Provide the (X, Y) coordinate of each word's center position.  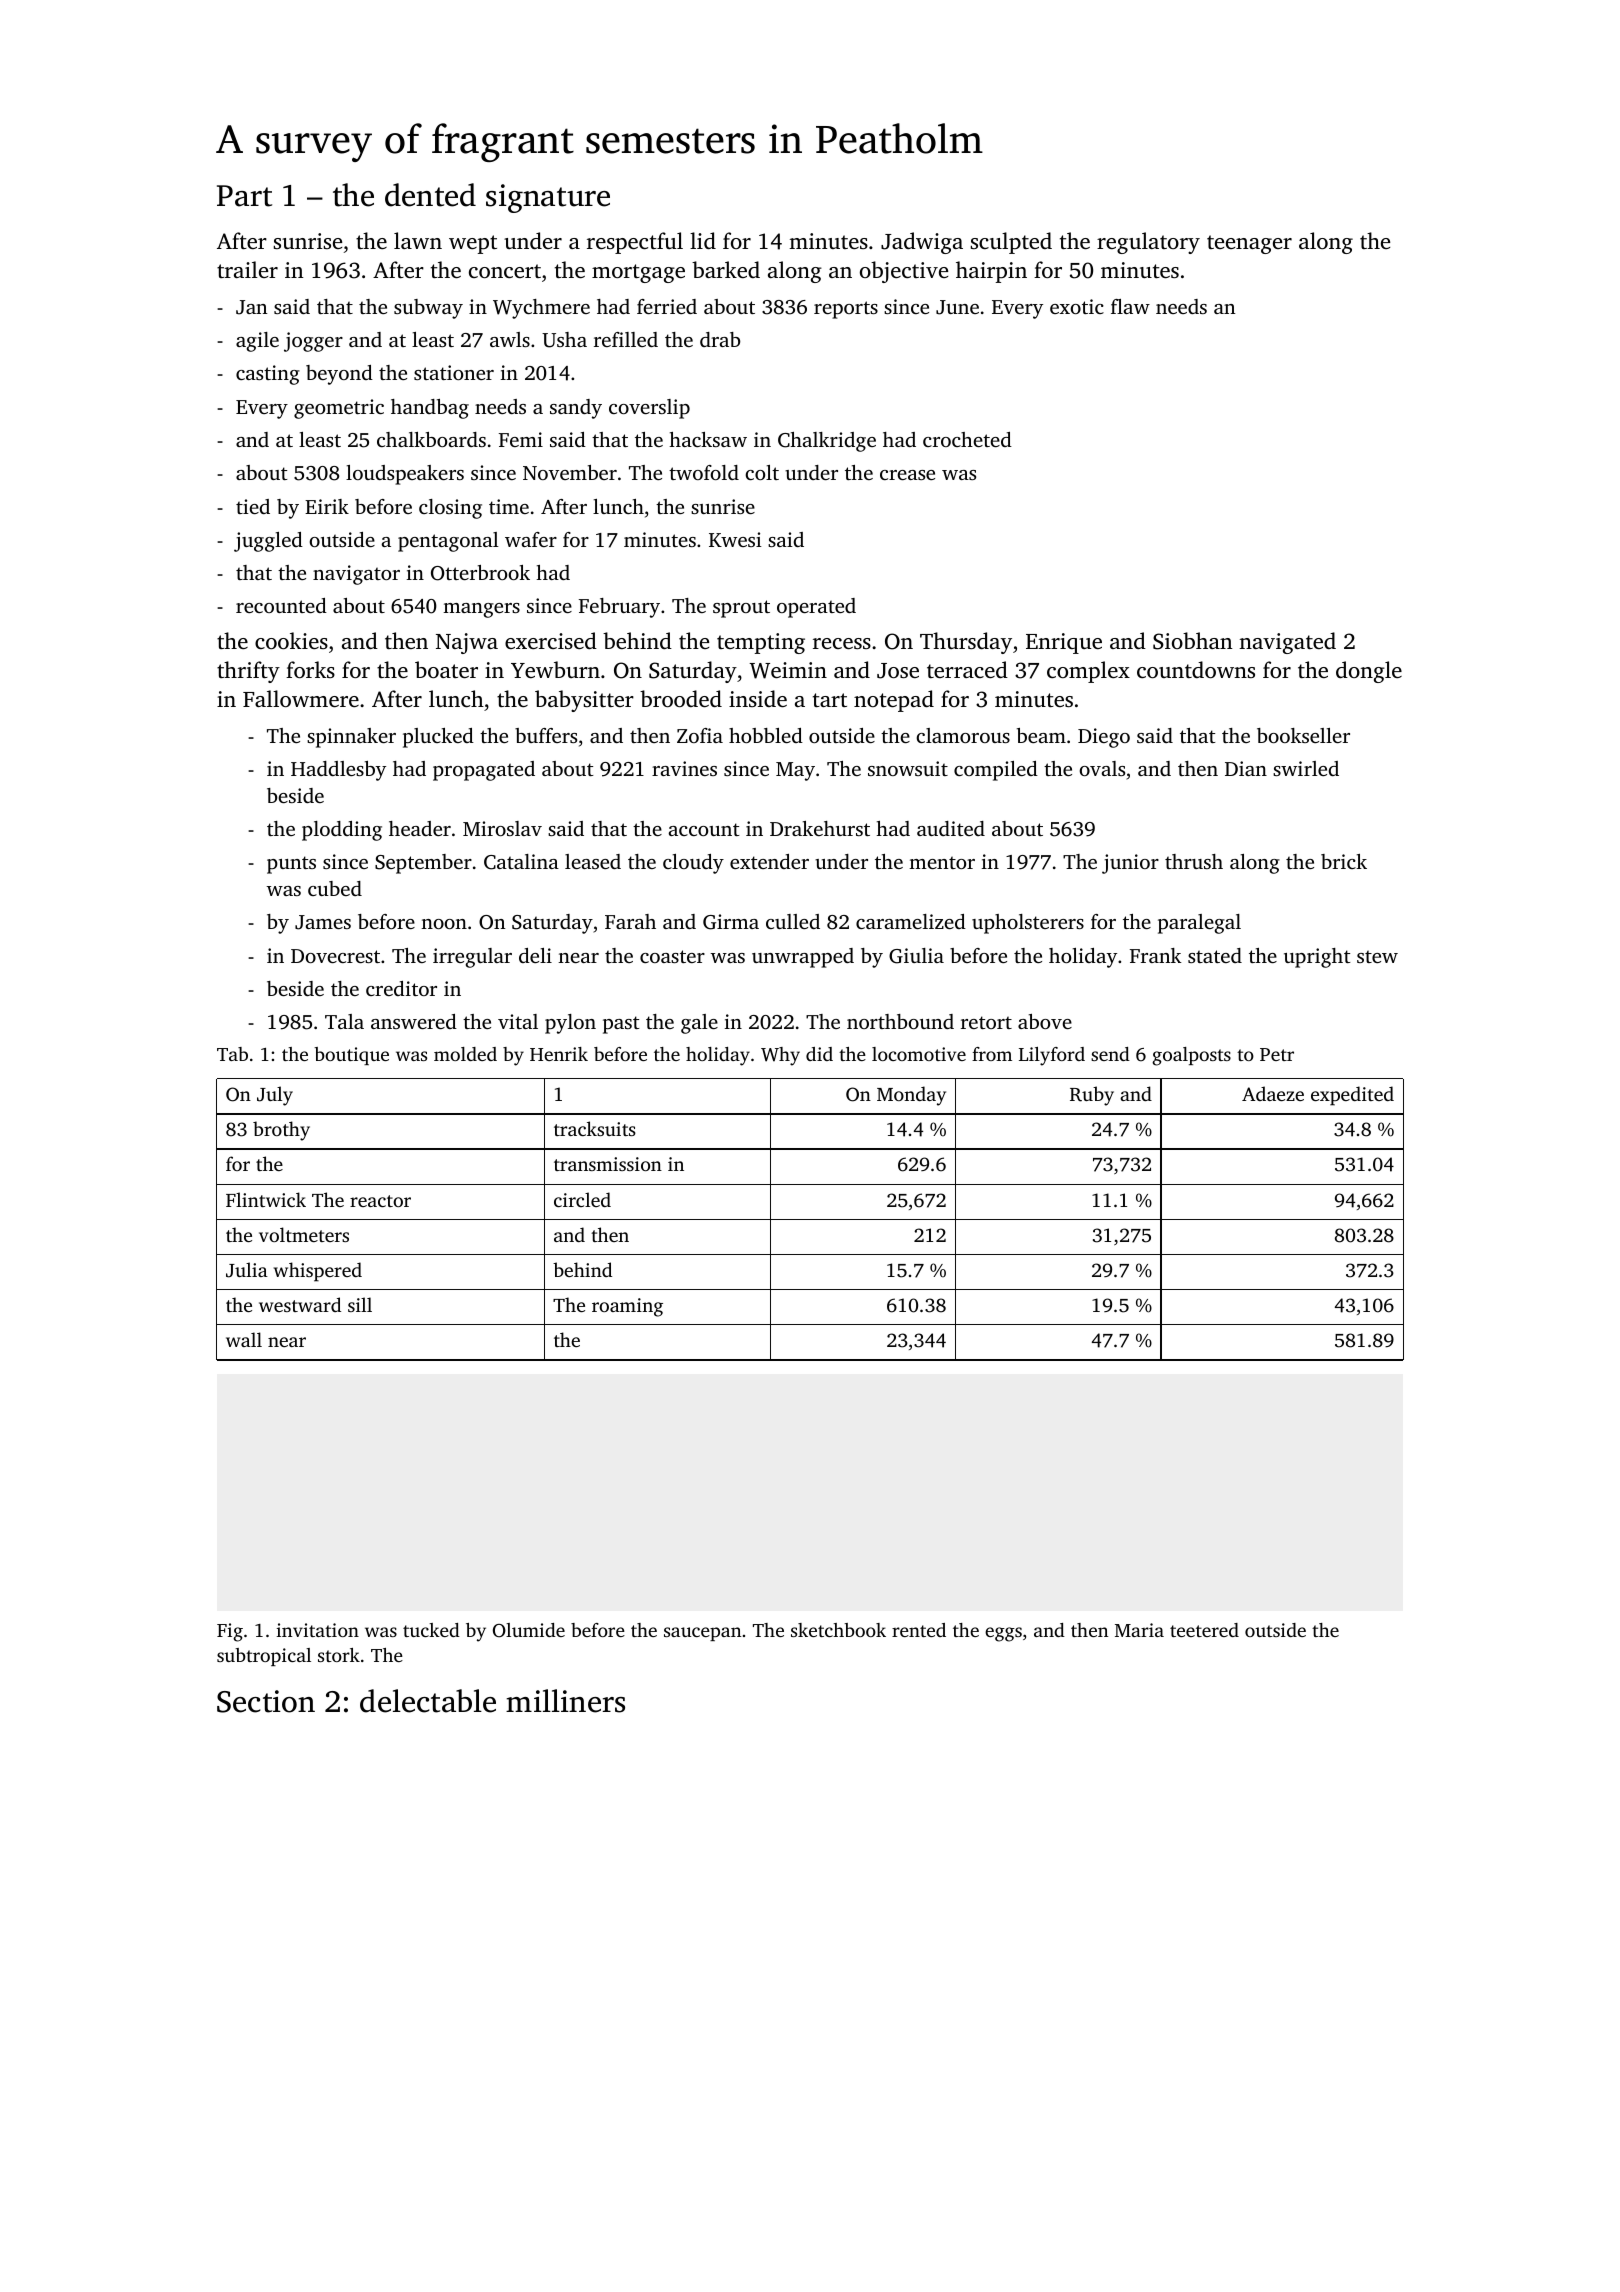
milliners (565, 1701)
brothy (281, 1131)
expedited (1352, 1096)
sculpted (1011, 243)
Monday (911, 1096)
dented (430, 195)
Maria (1139, 1630)
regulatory (1148, 243)
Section (266, 1701)
